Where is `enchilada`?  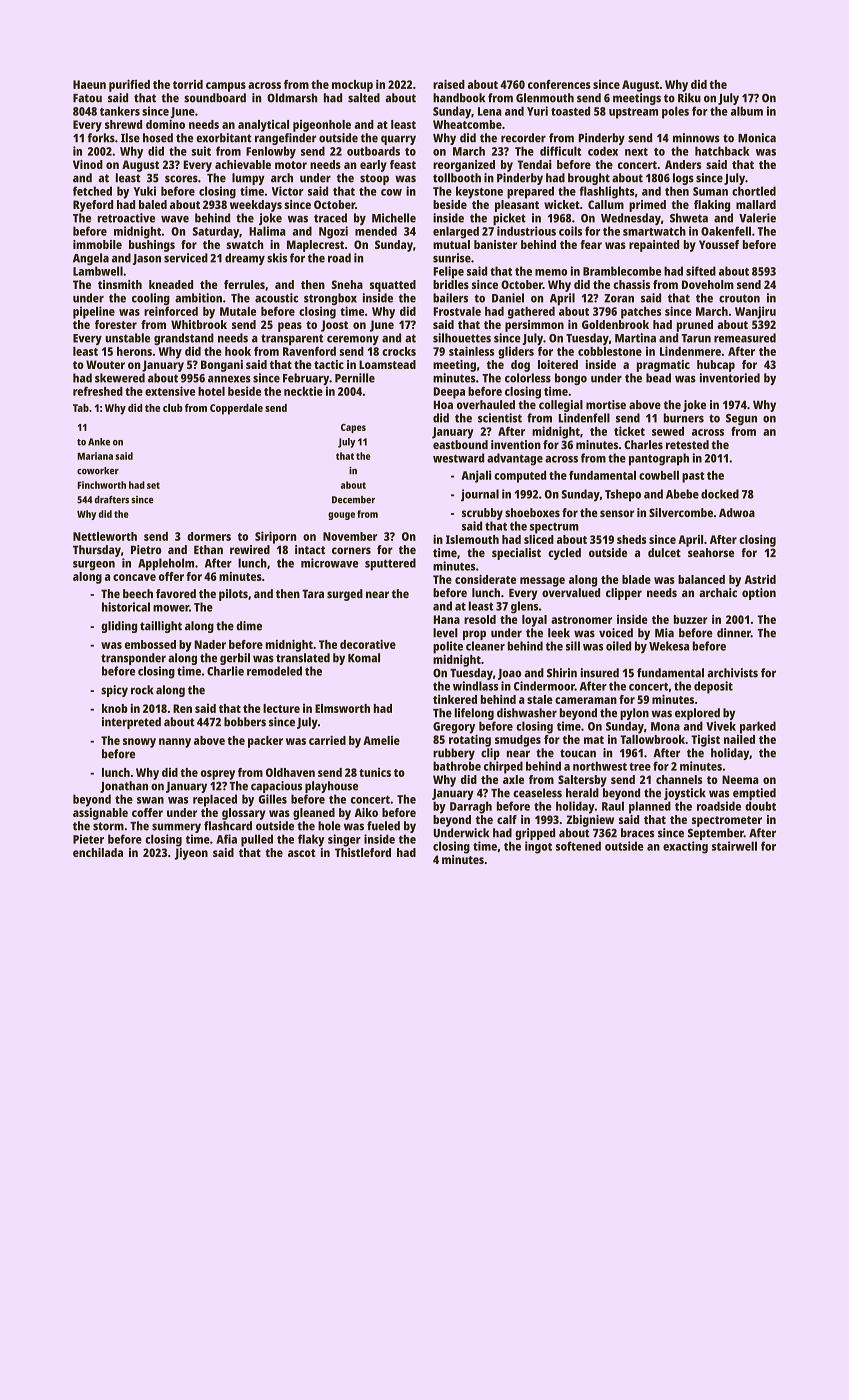
enchilada is located at coordinates (98, 852).
